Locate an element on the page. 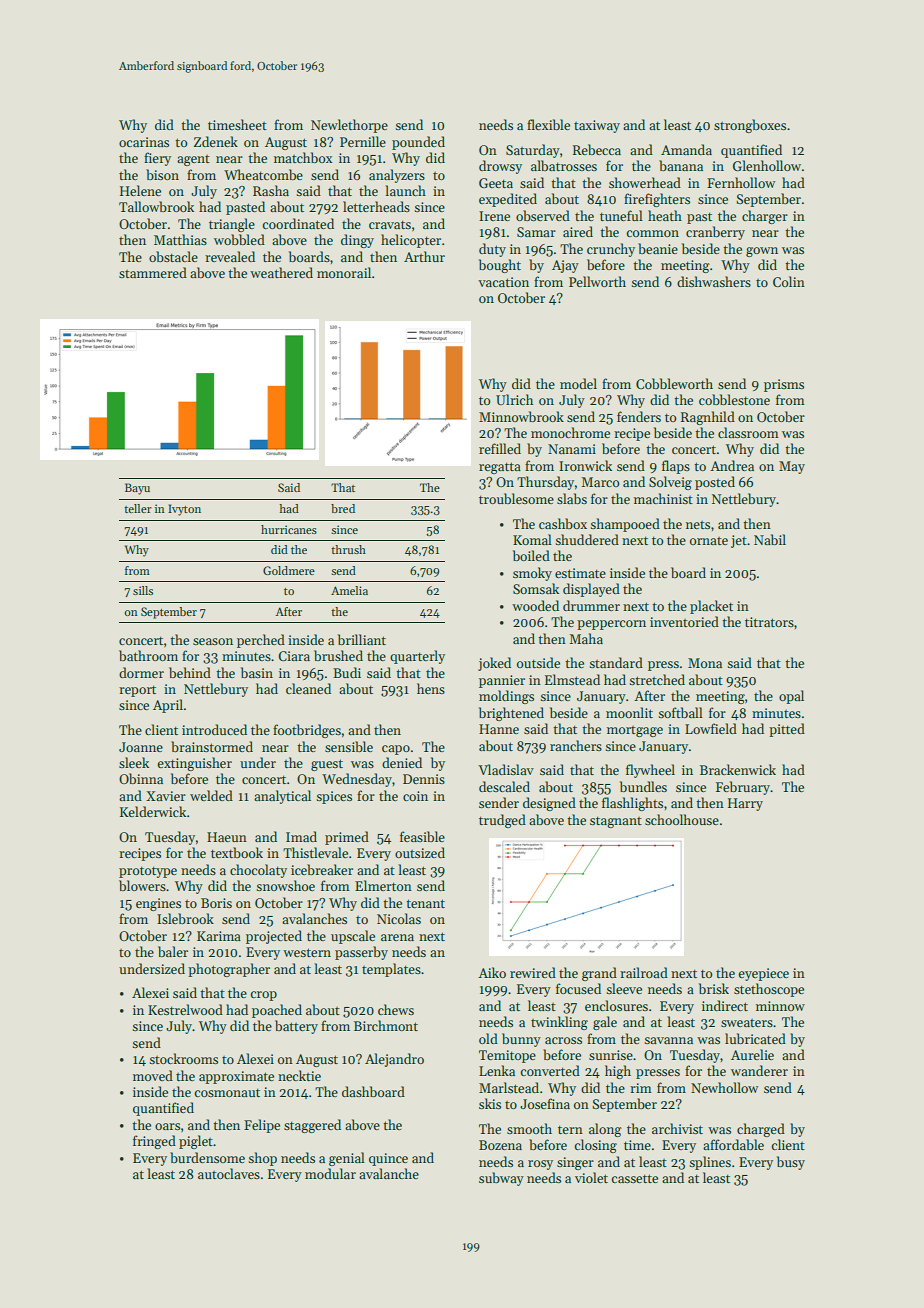  stretched is located at coordinates (657, 679).
